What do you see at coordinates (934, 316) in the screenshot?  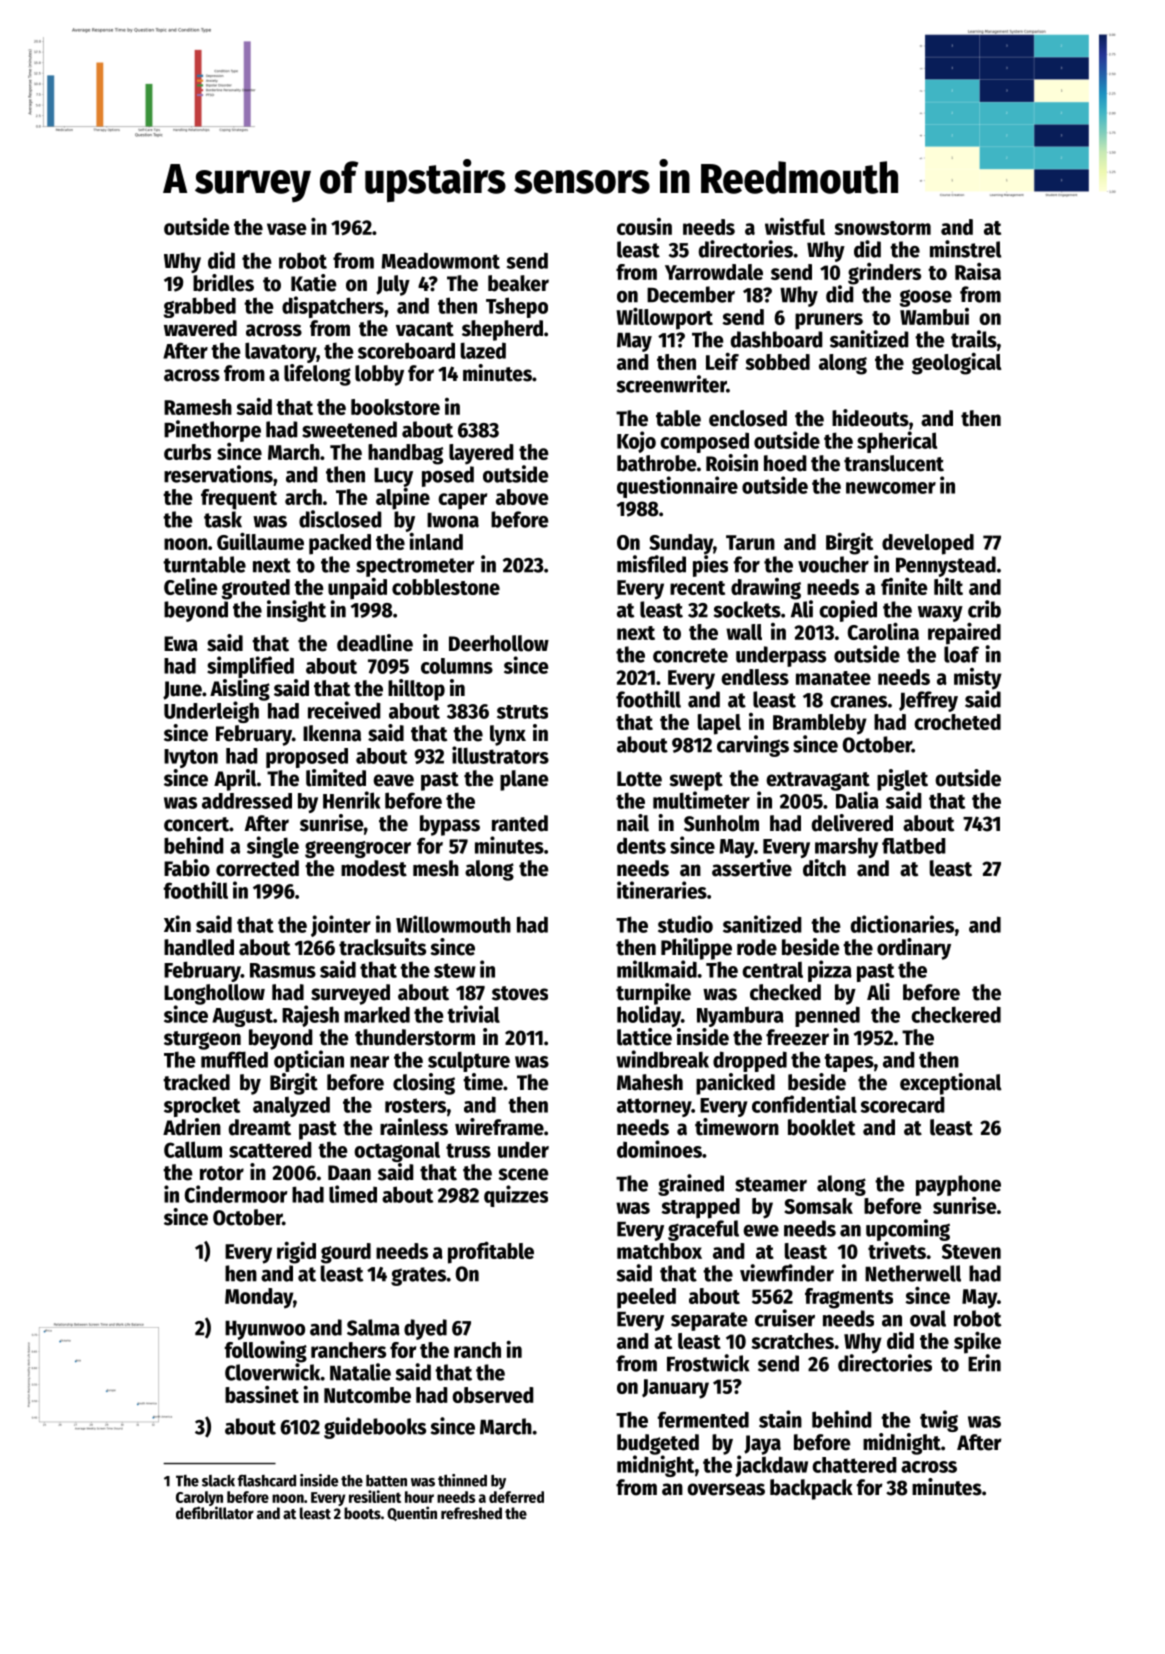 I see `Wambui` at bounding box center [934, 316].
